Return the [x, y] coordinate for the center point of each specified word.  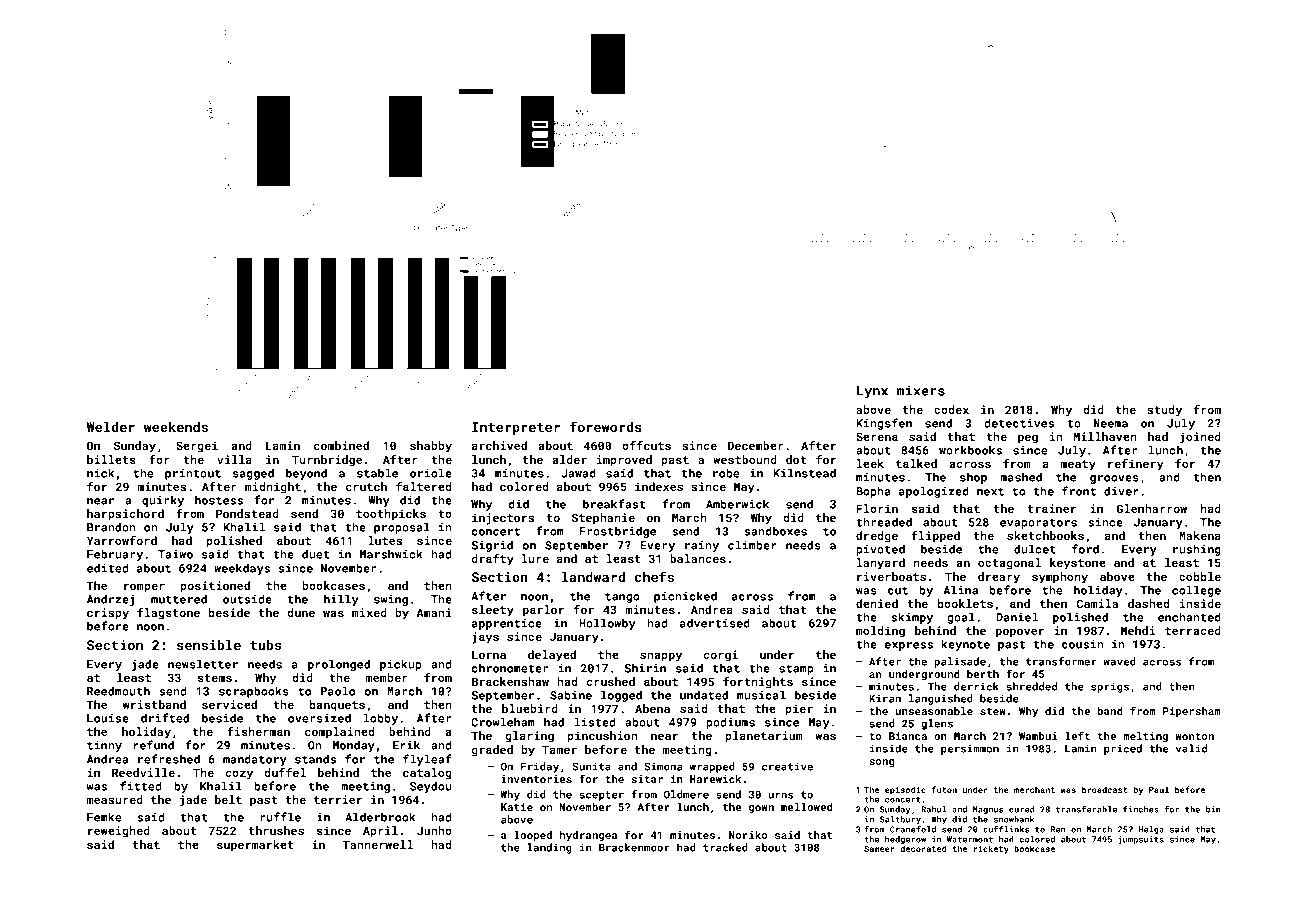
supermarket [255, 846]
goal [961, 618]
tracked [725, 847]
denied [877, 603]
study [1164, 411]
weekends [176, 427]
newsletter [203, 664]
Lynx [872, 392]
